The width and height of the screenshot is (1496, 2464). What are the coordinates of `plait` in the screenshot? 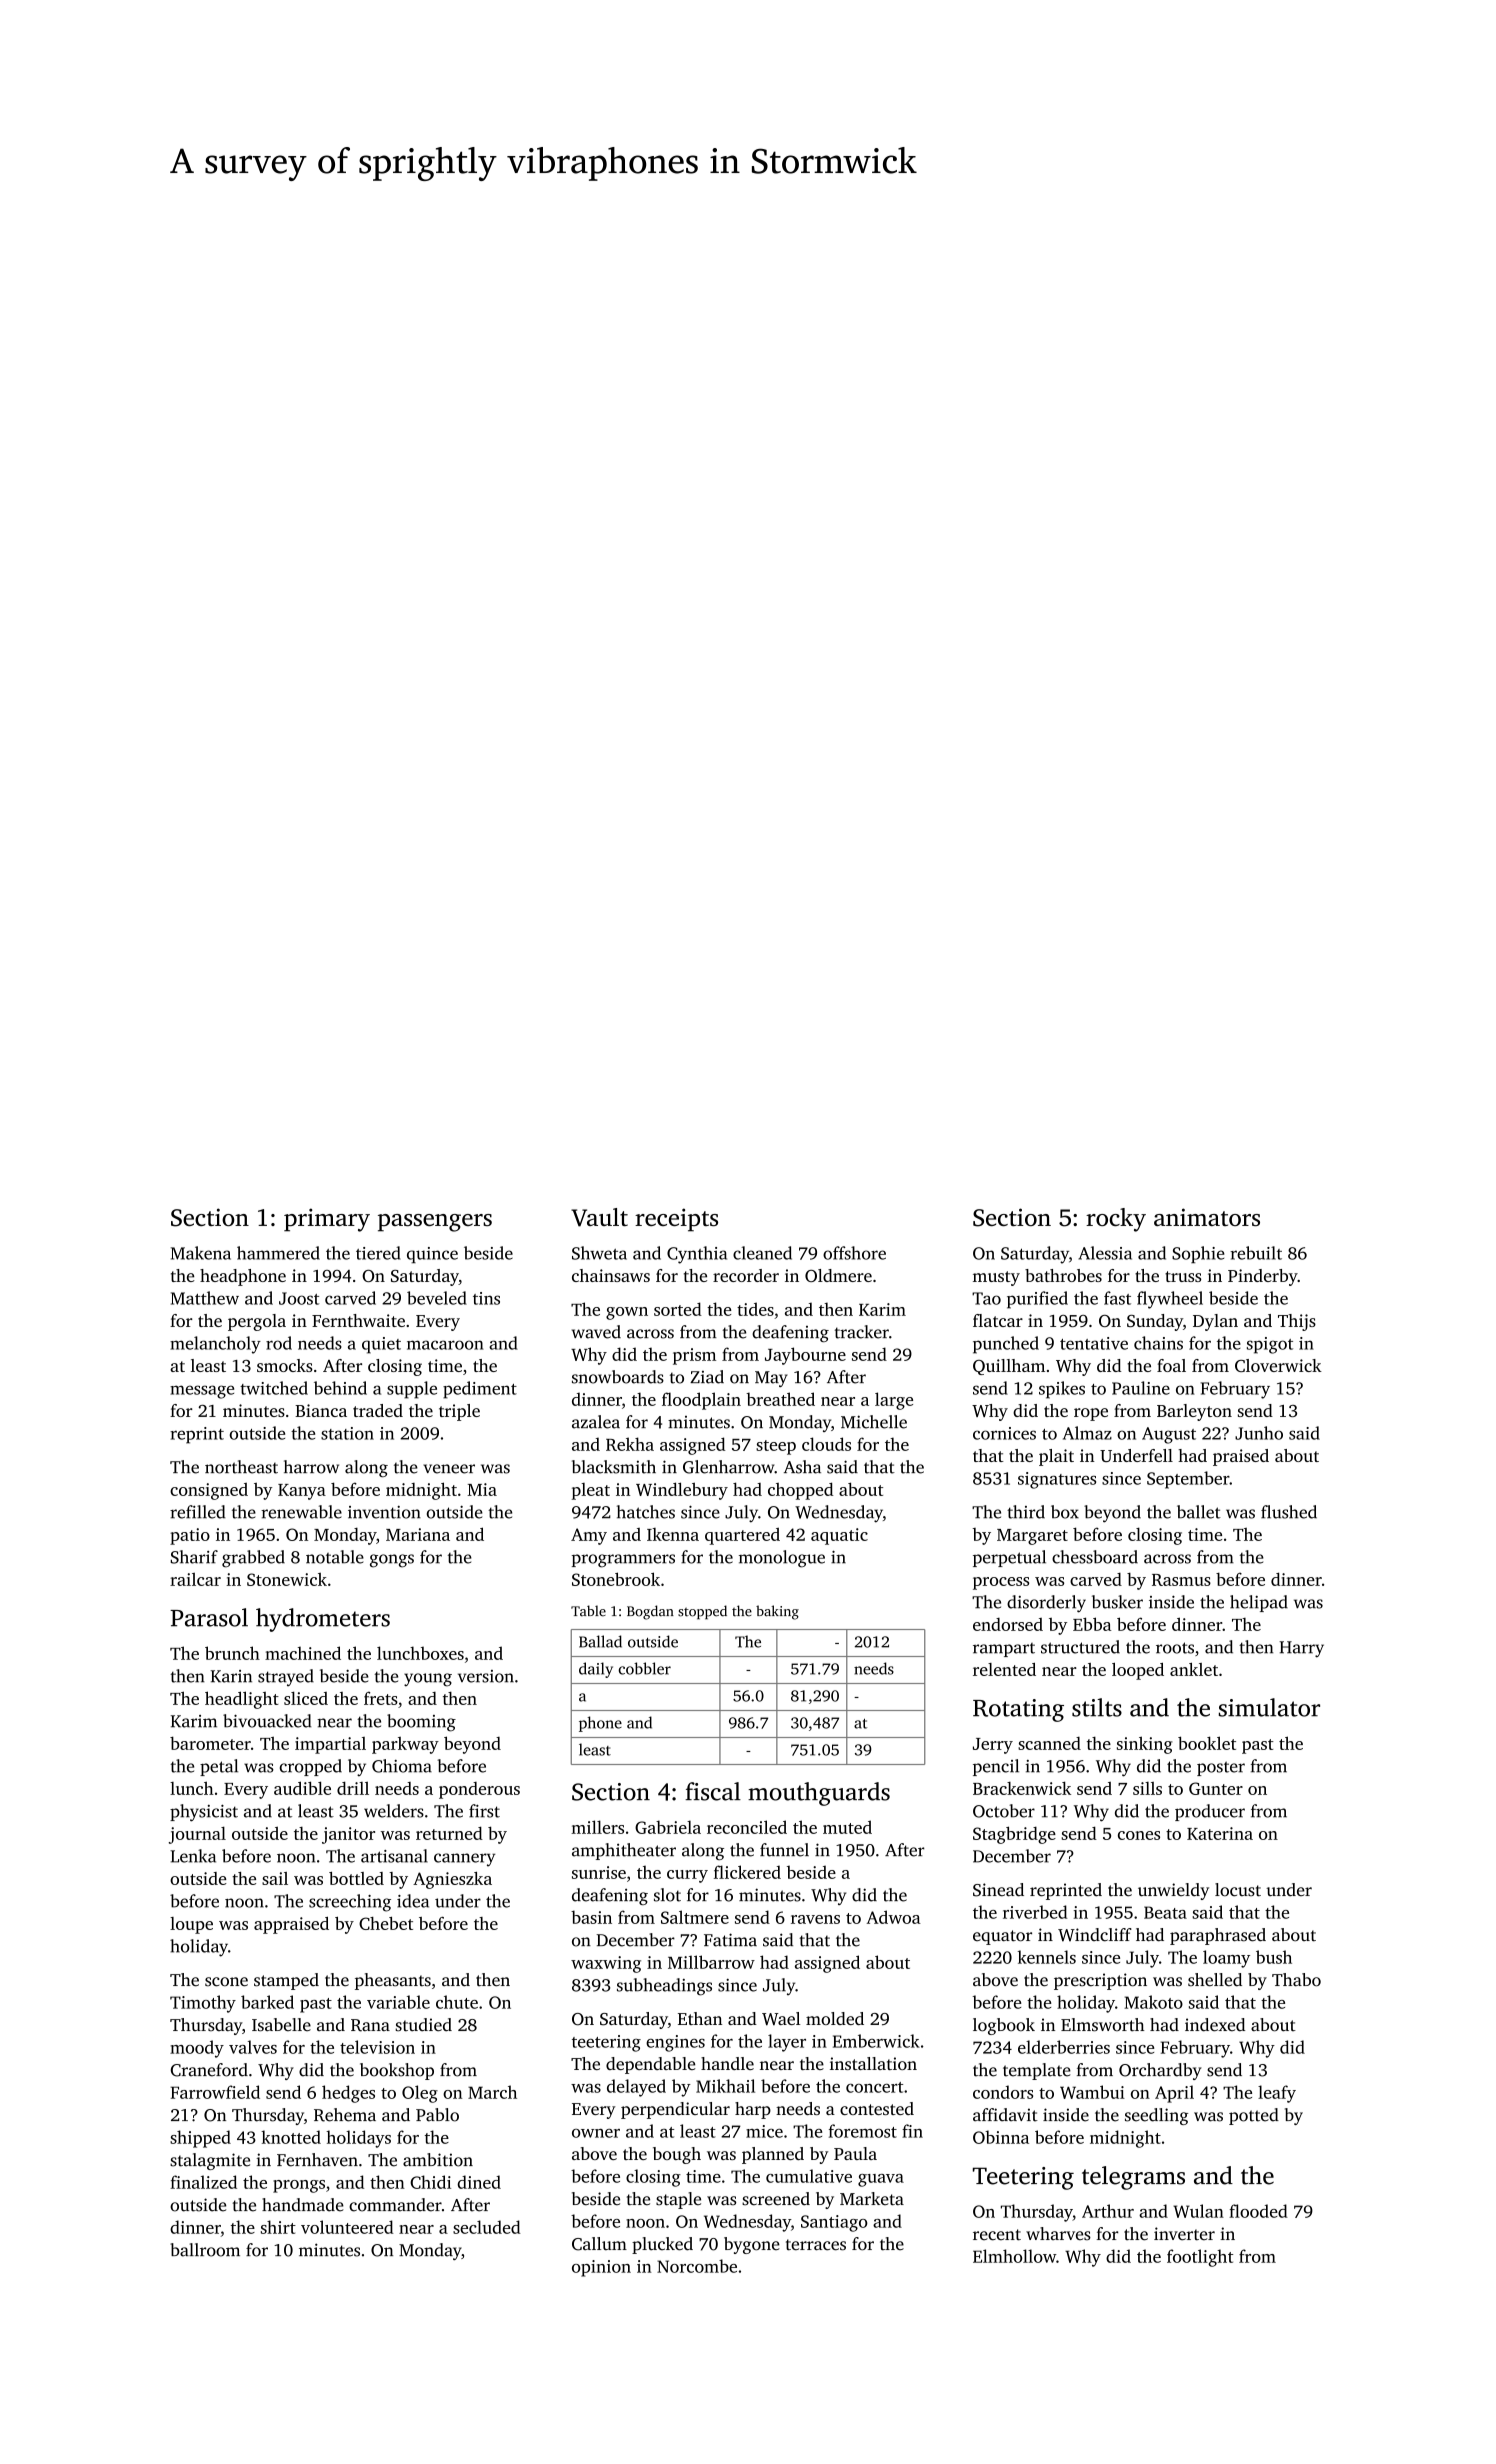 It's located at (1056, 1457).
